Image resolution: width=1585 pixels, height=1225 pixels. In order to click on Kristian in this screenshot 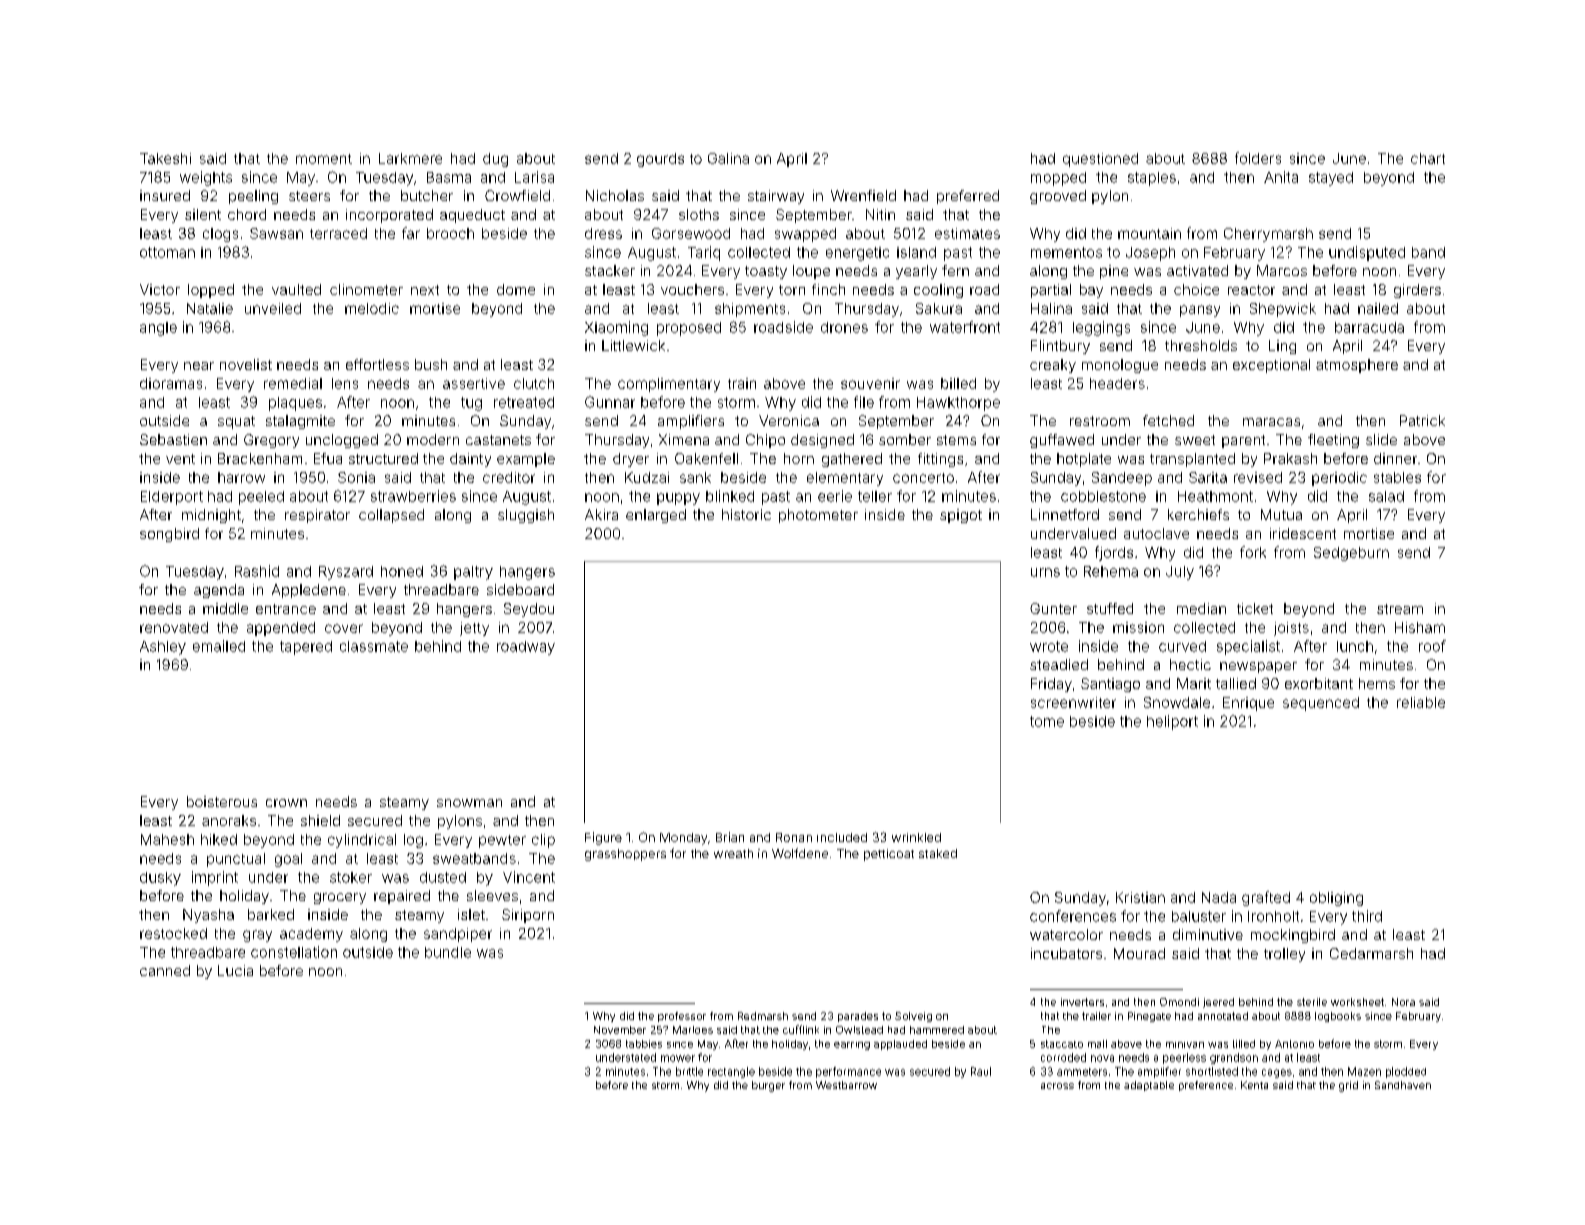, I will do `click(1140, 897)`.
